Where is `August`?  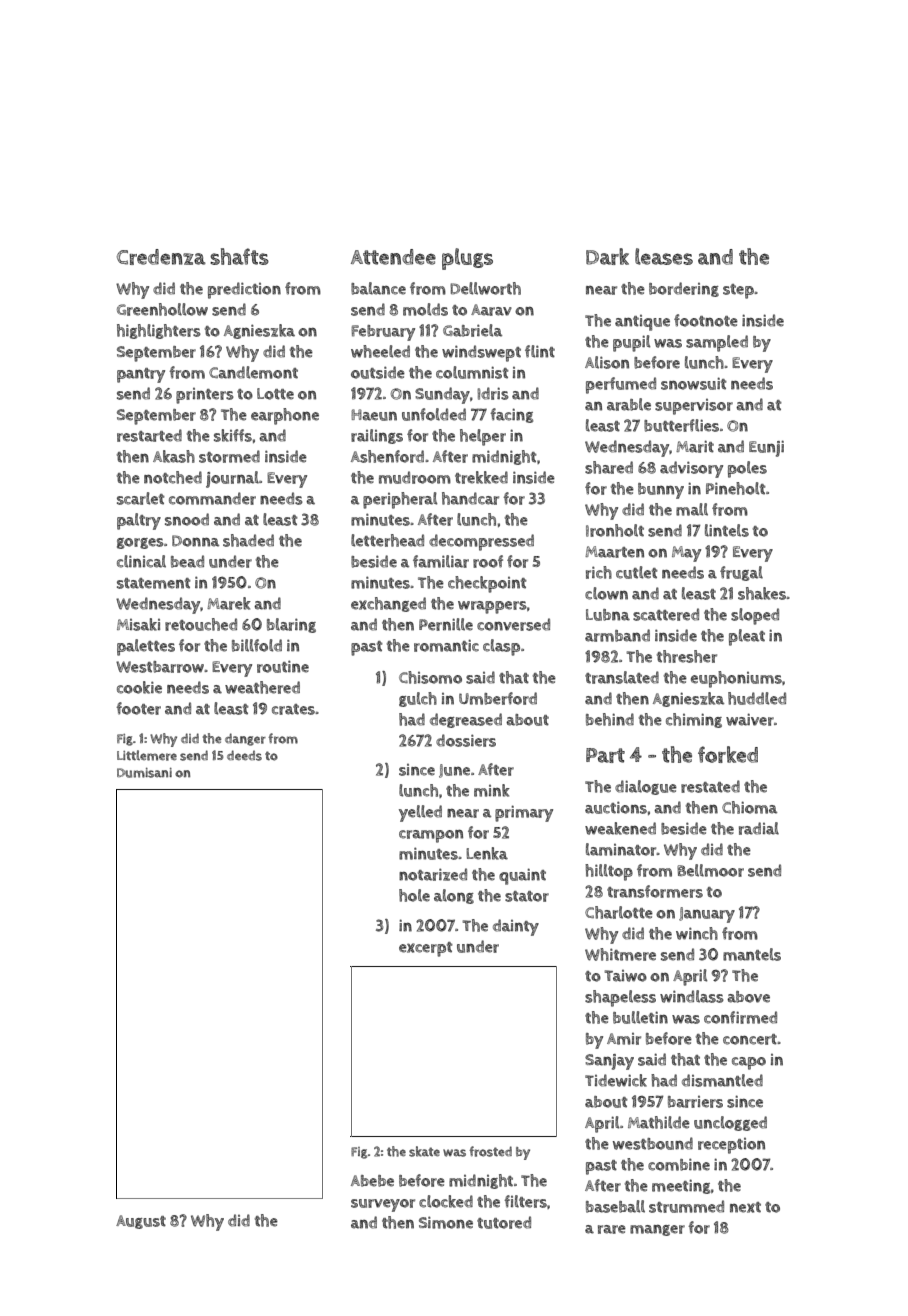
August is located at coordinates (141, 1222).
